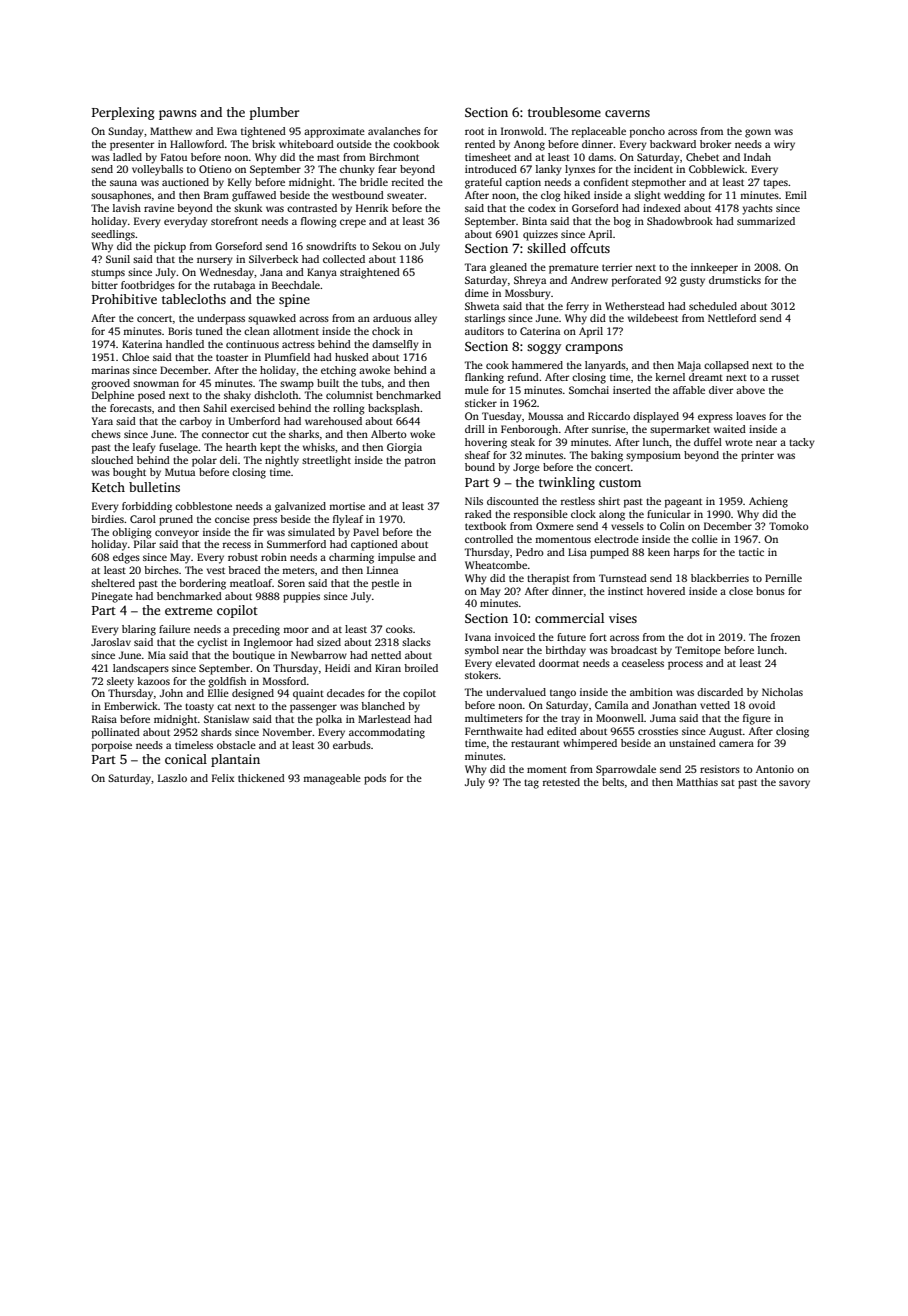 The width and height of the screenshot is (908, 1316). What do you see at coordinates (531, 784) in the screenshot?
I see `tag` at bounding box center [531, 784].
